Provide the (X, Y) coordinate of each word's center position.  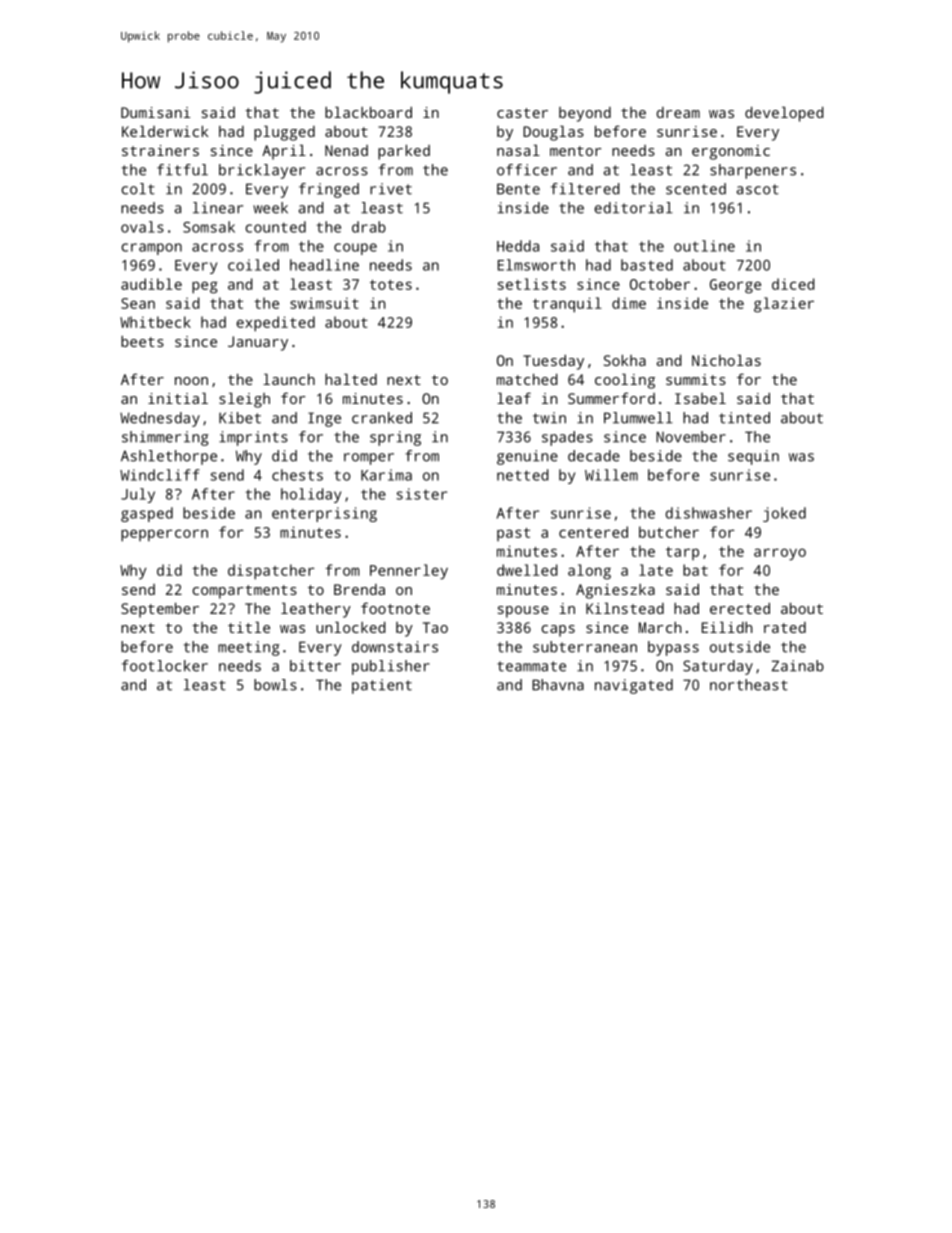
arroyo (780, 554)
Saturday (718, 667)
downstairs (395, 647)
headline (324, 265)
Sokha (625, 360)
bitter (315, 666)
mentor (575, 151)
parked (404, 152)
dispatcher (271, 572)
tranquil (567, 305)
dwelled (527, 570)
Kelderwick (165, 131)
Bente (518, 189)
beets (142, 341)
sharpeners (753, 171)
